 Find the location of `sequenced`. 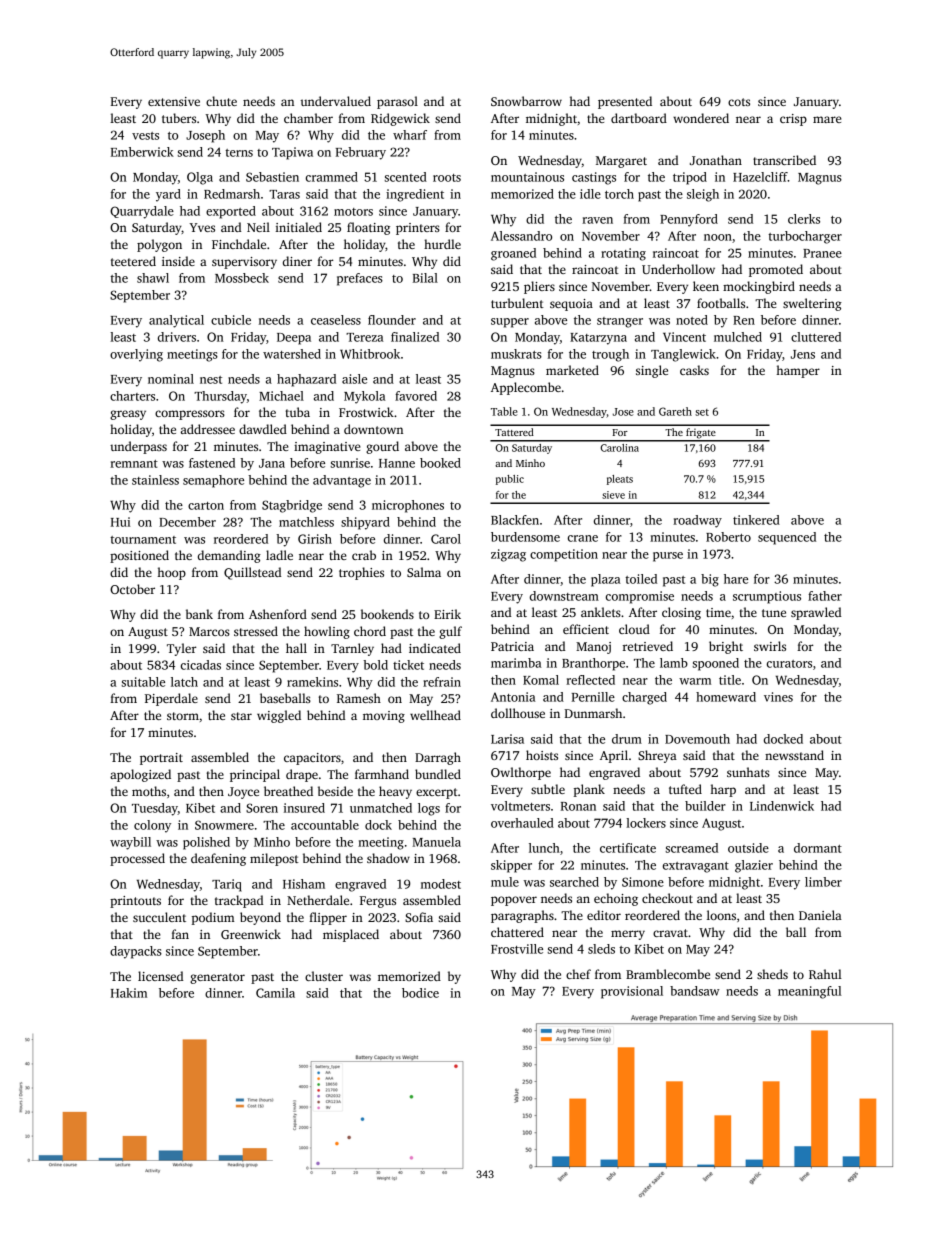

sequenced is located at coordinates (787, 538).
